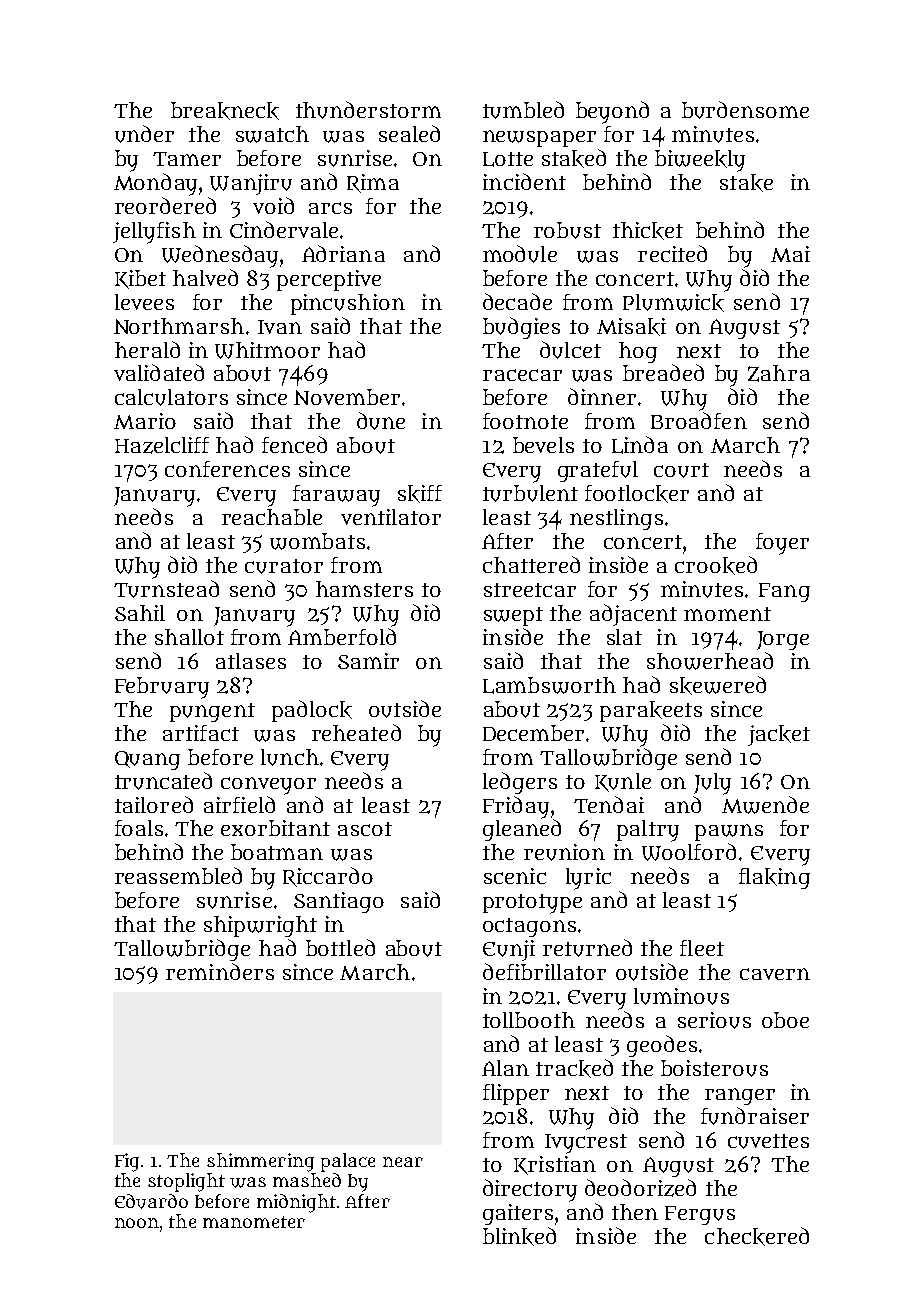 This screenshot has width=924, height=1314. What do you see at coordinates (712, 784) in the screenshot?
I see `July` at bounding box center [712, 784].
